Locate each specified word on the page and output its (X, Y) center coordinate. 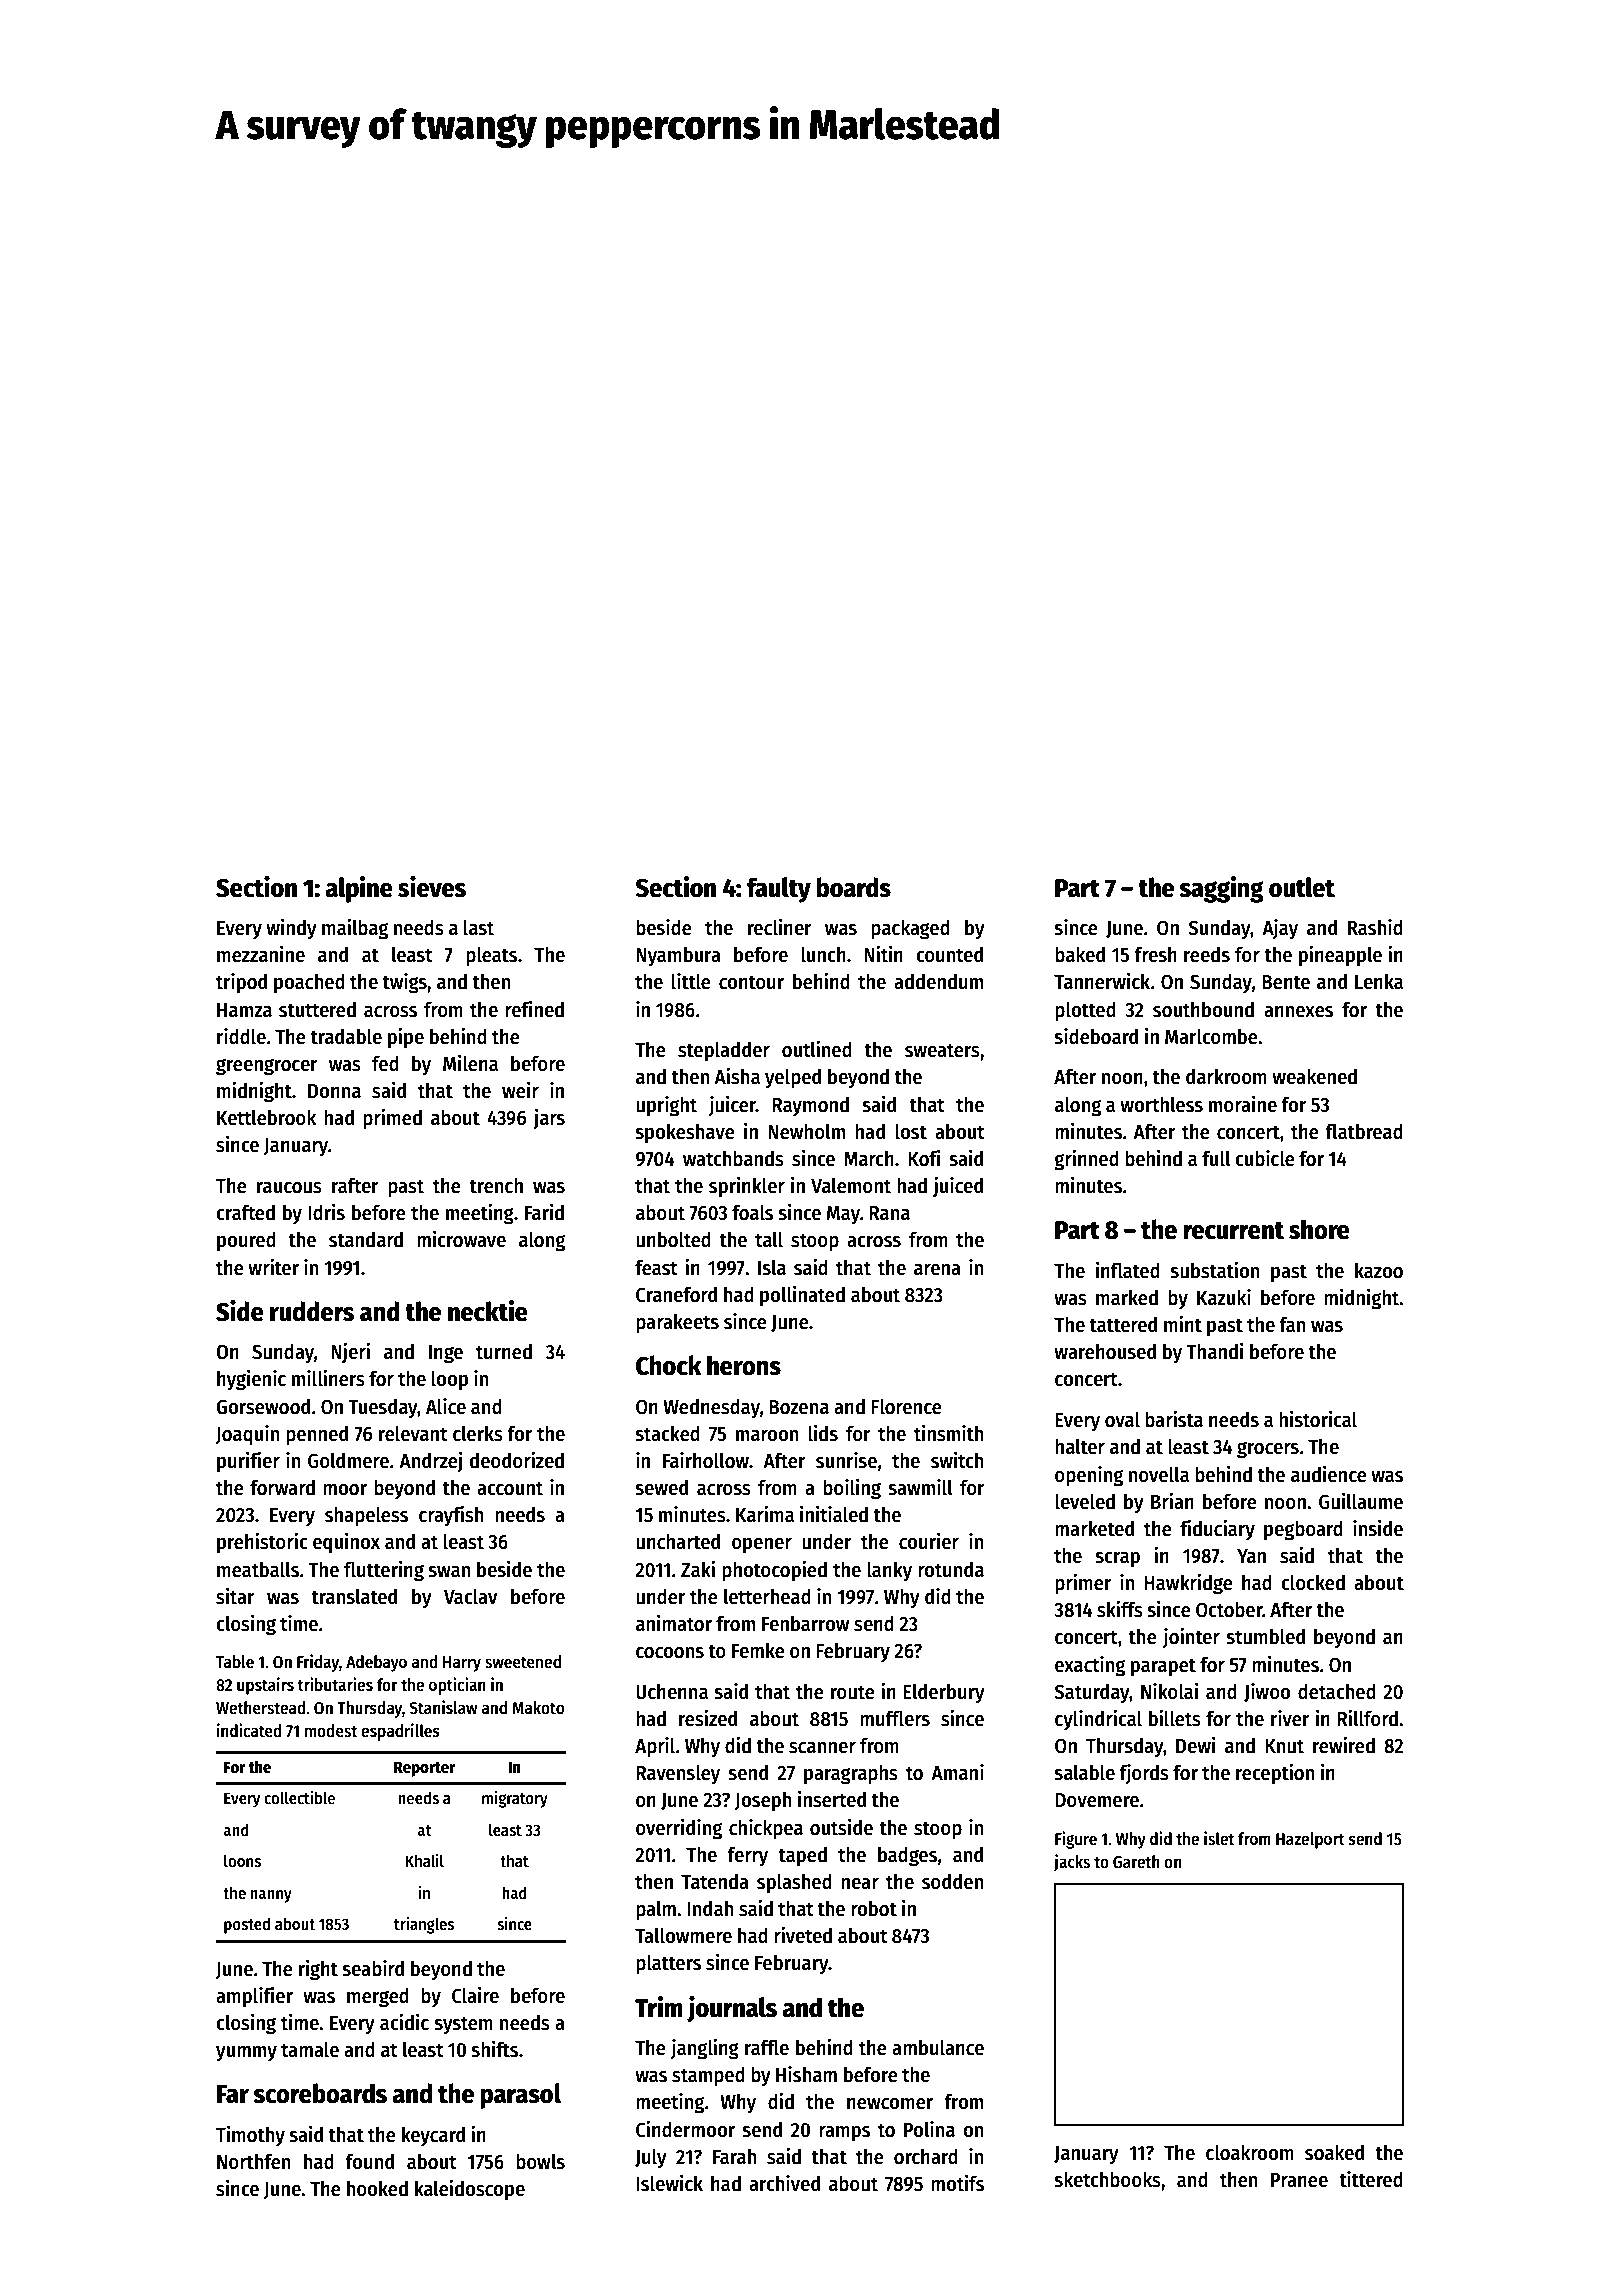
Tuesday (383, 1408)
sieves (432, 887)
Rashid (1375, 927)
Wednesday (711, 1408)
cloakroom (1250, 2152)
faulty (779, 890)
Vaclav (471, 1596)
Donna (334, 1091)
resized (708, 1718)
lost (911, 1131)
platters (668, 1964)
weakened (1314, 1076)
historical (1318, 1419)
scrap (1117, 1560)
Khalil (424, 1861)
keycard (433, 2136)
